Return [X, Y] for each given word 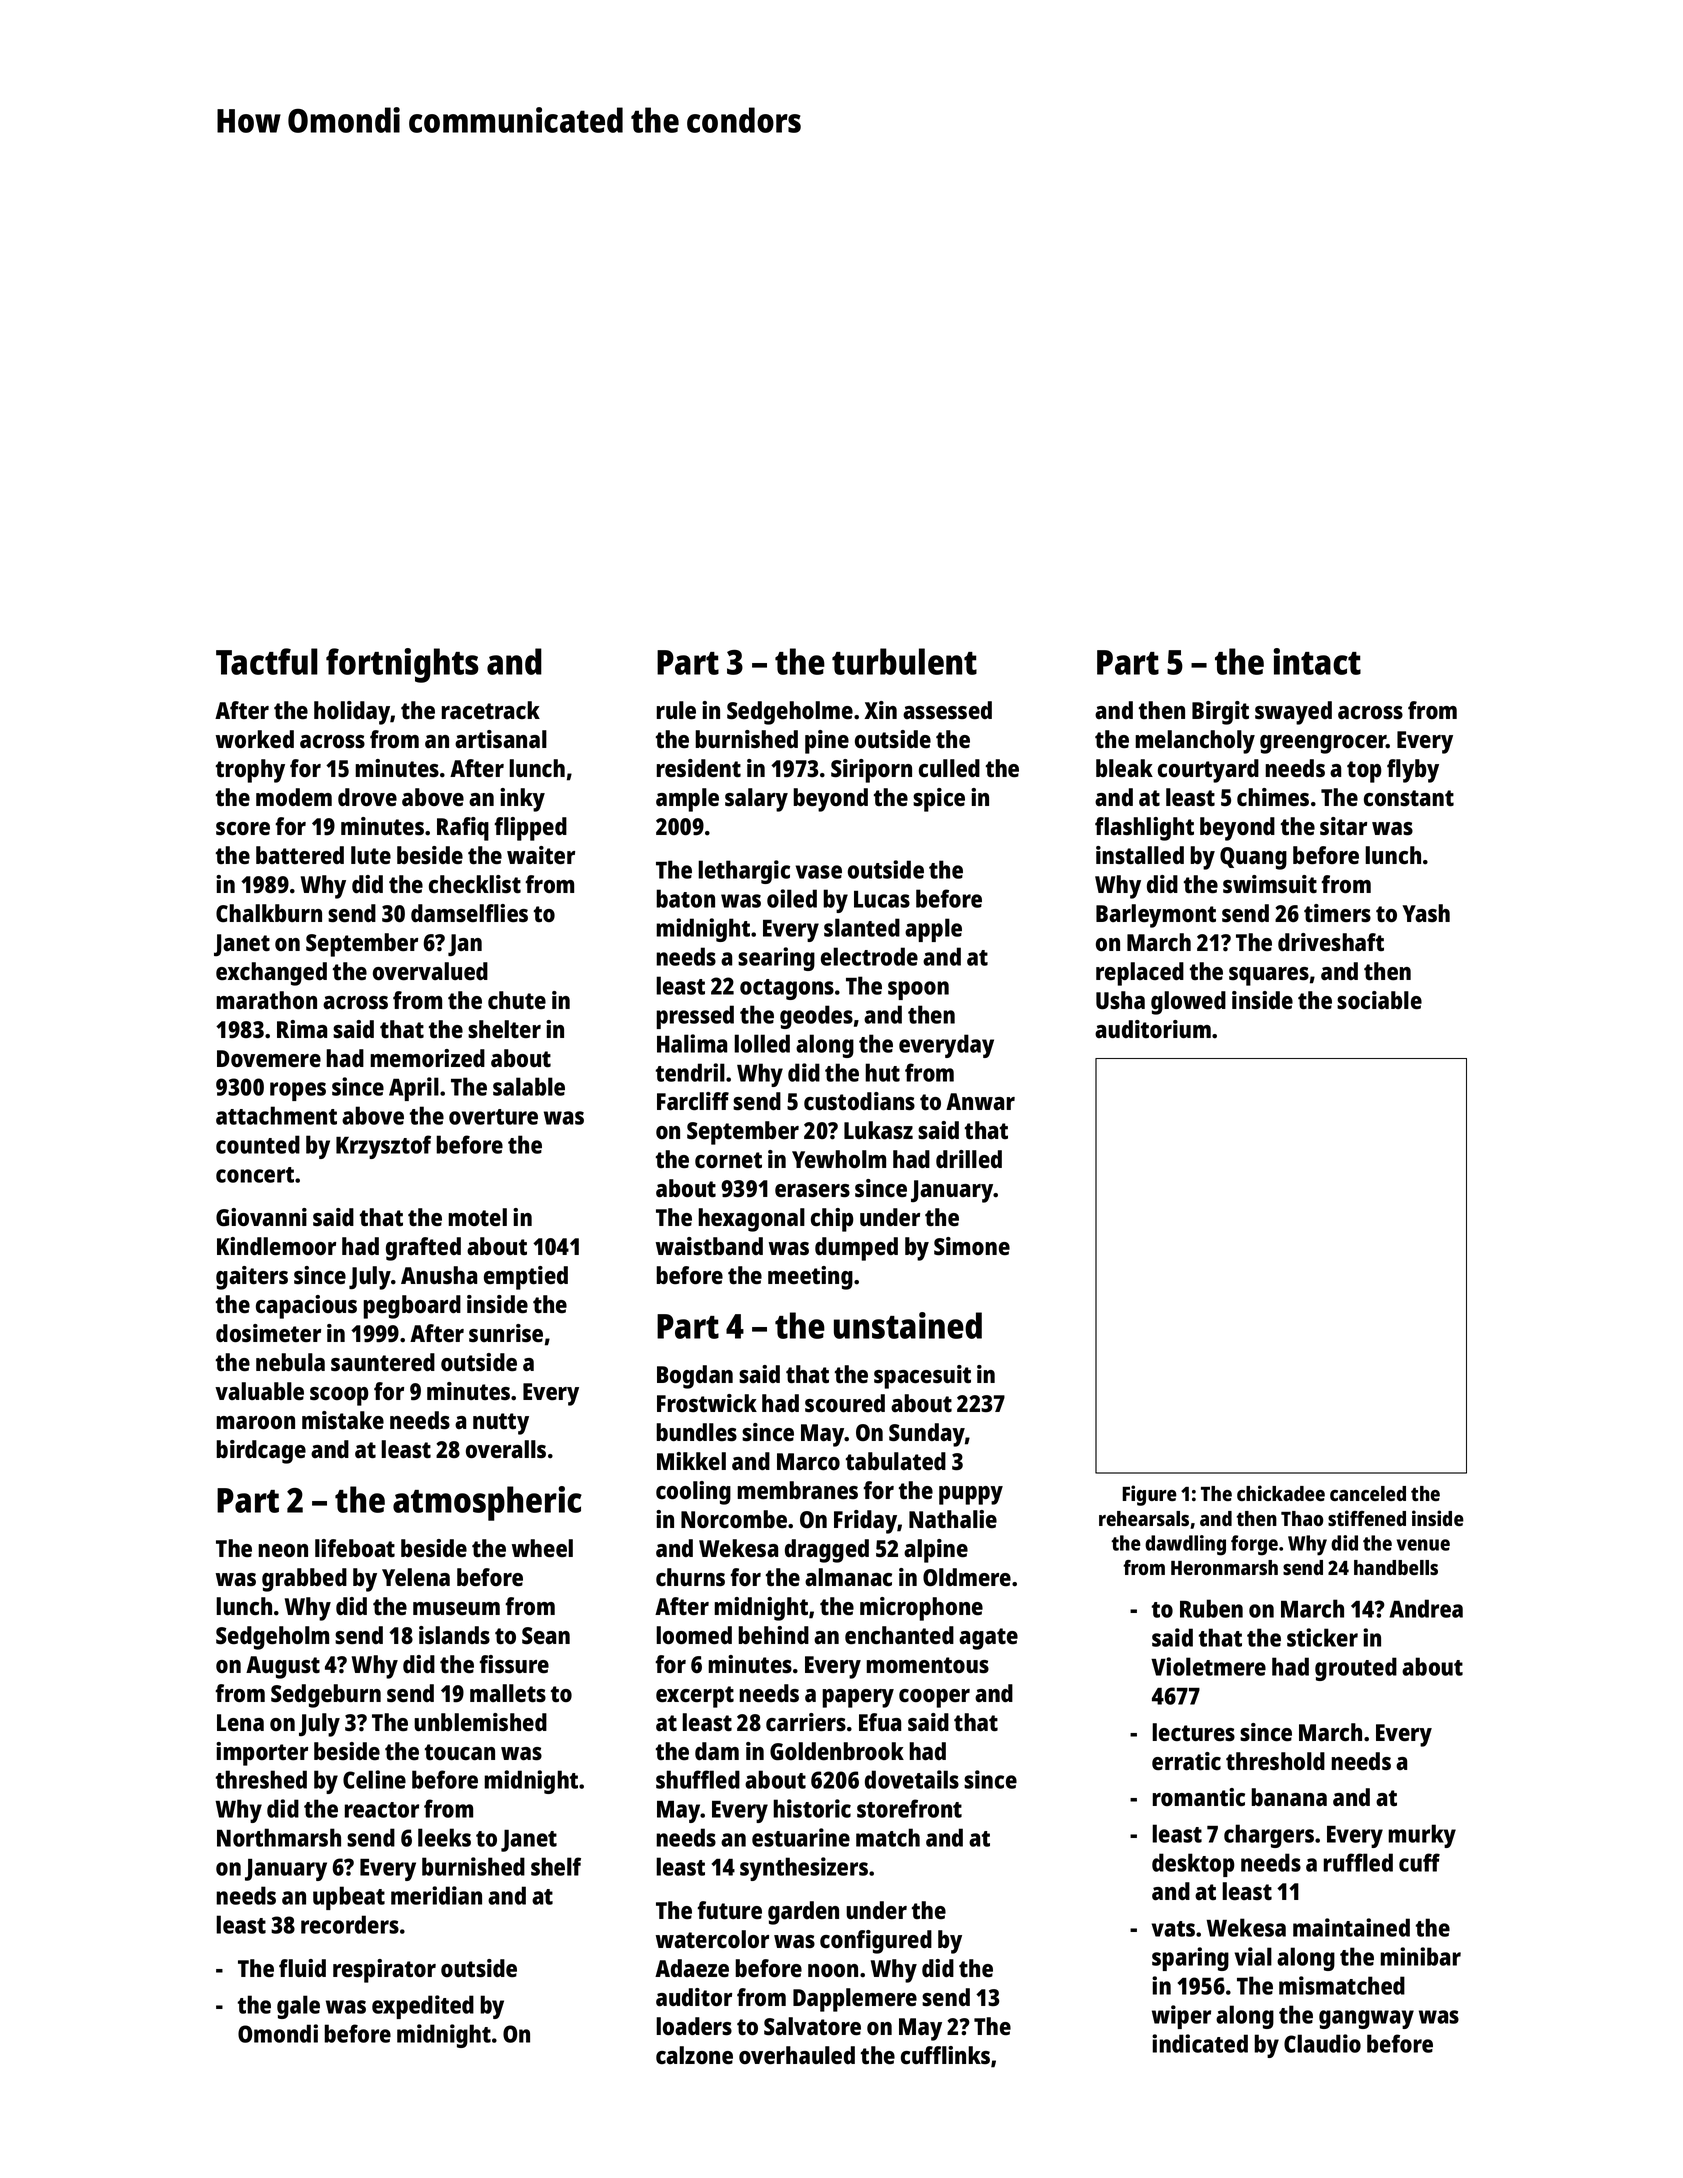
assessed [947, 710]
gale [298, 2007]
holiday [352, 713]
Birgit [1220, 713]
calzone [694, 2055]
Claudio [1322, 2043]
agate [988, 1639]
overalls [506, 1449]
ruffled [1358, 1862]
